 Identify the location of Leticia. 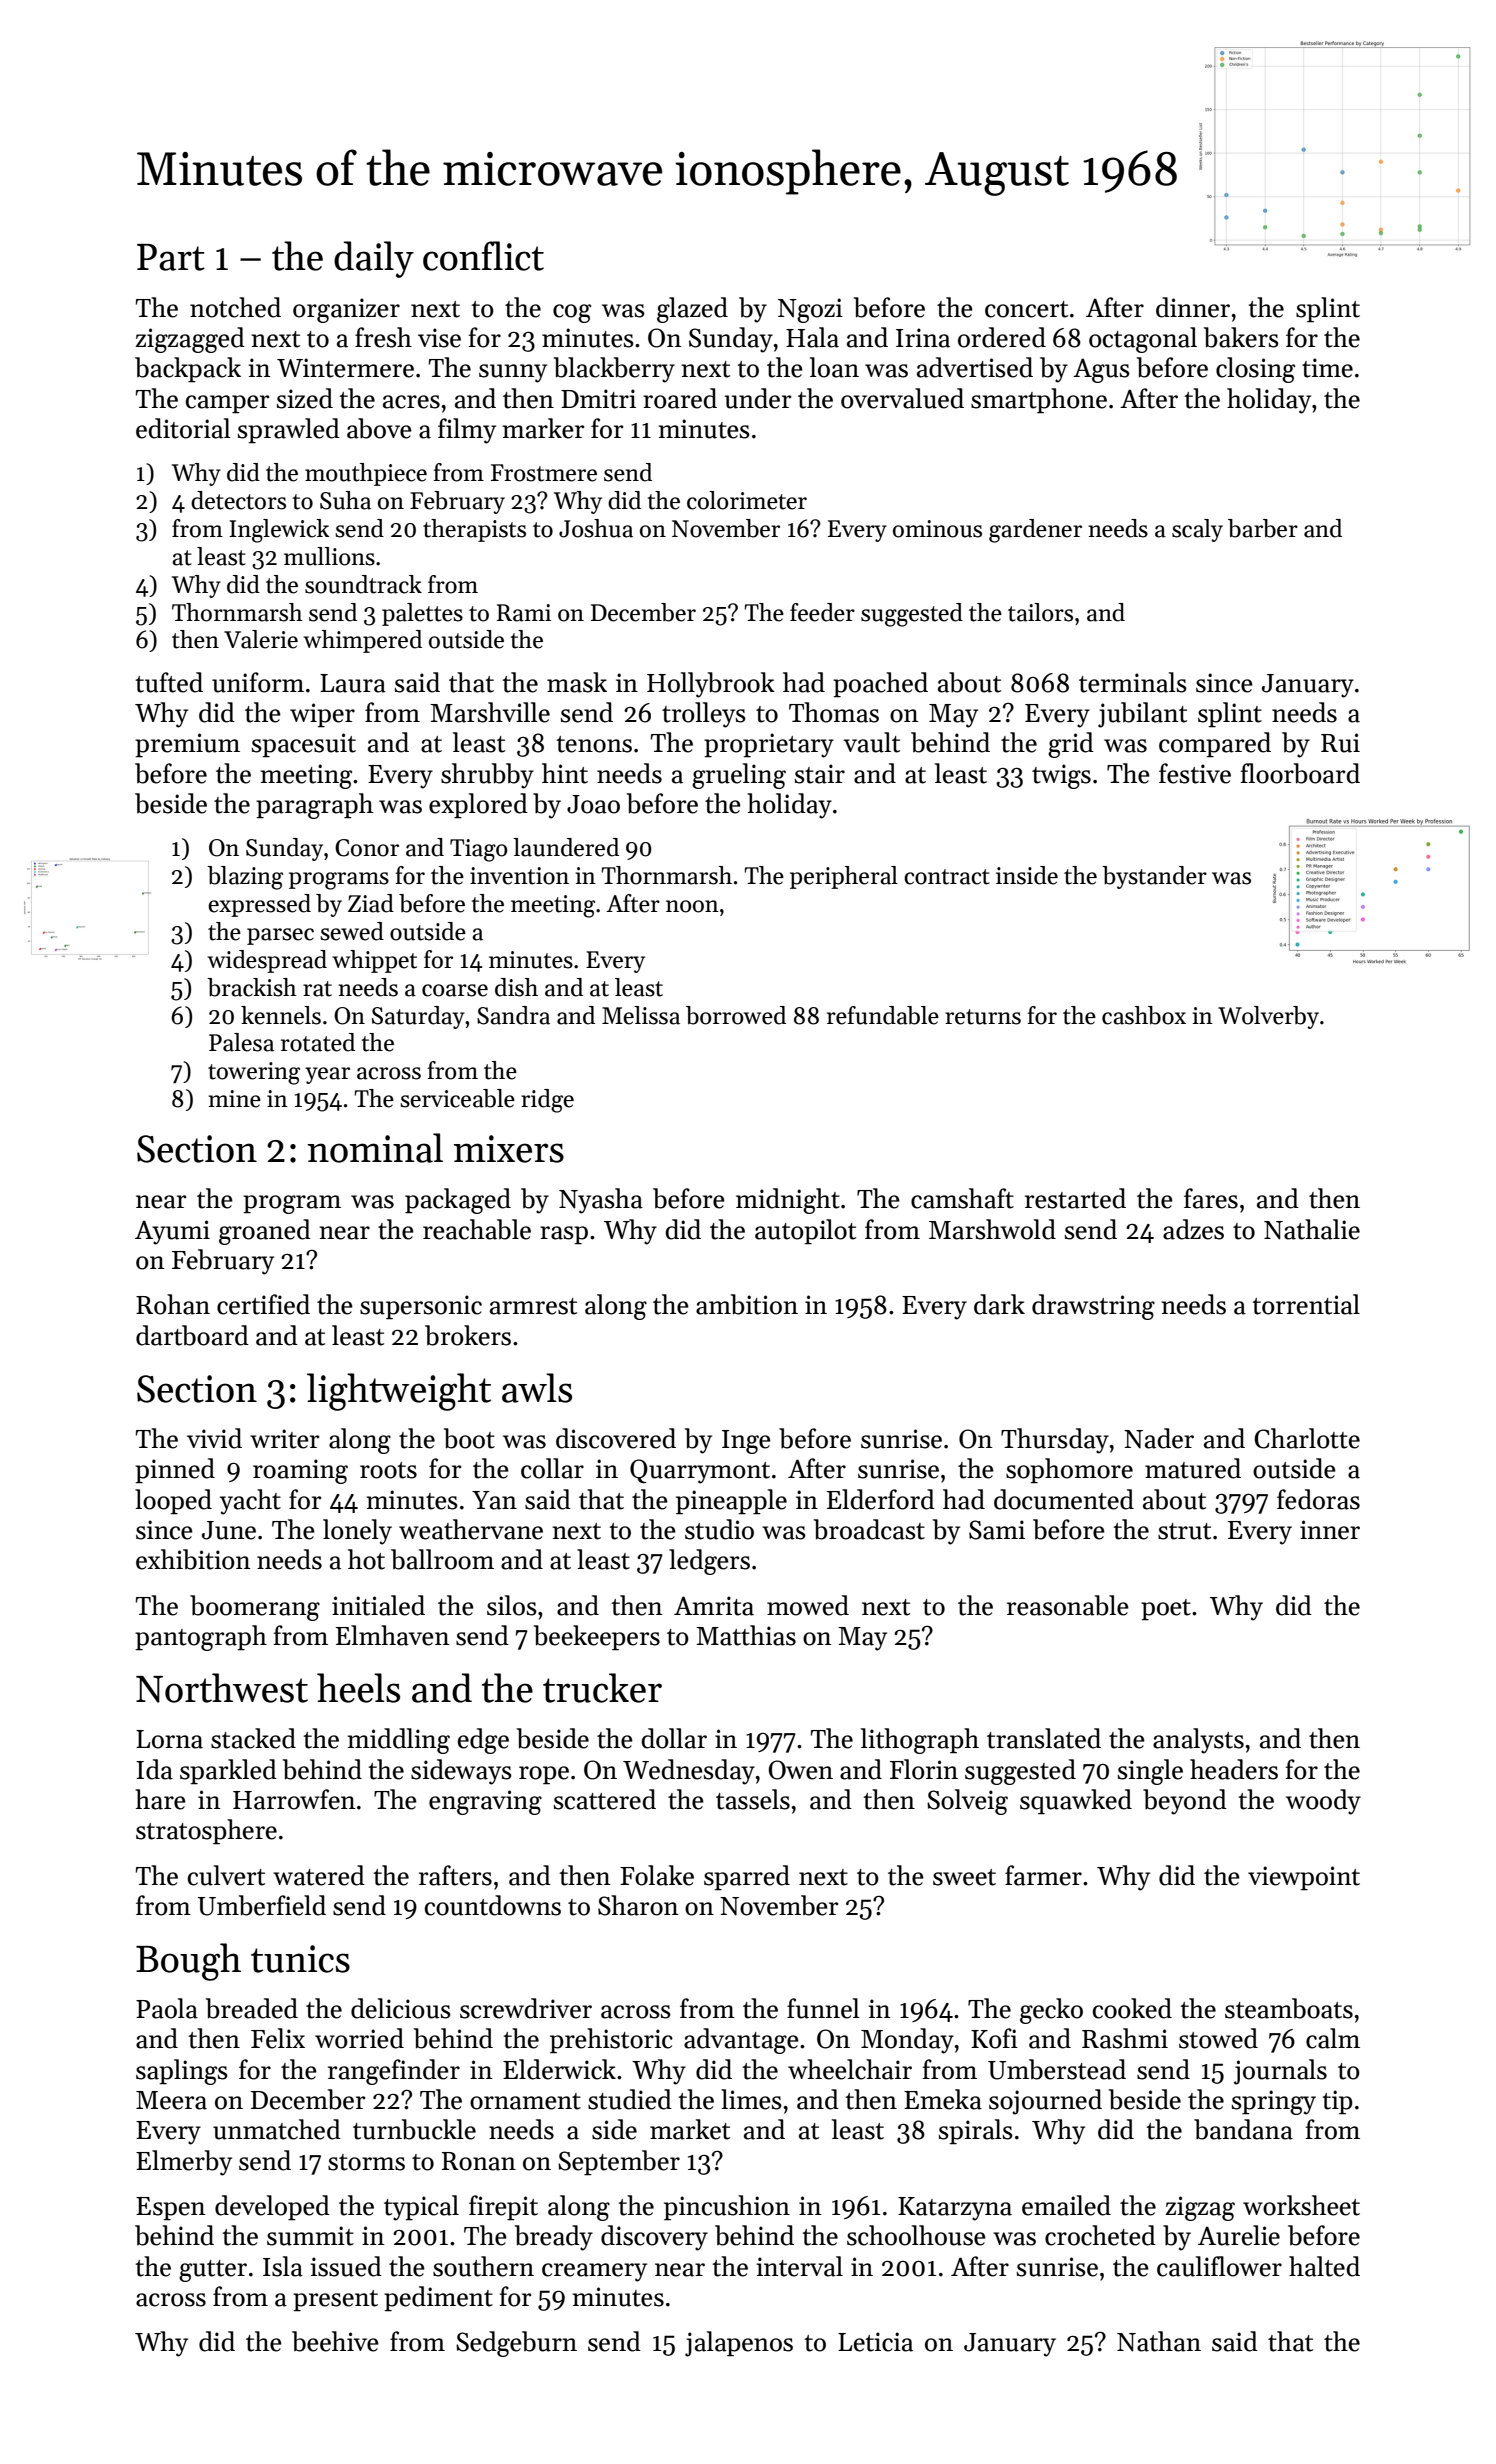
(875, 2342).
